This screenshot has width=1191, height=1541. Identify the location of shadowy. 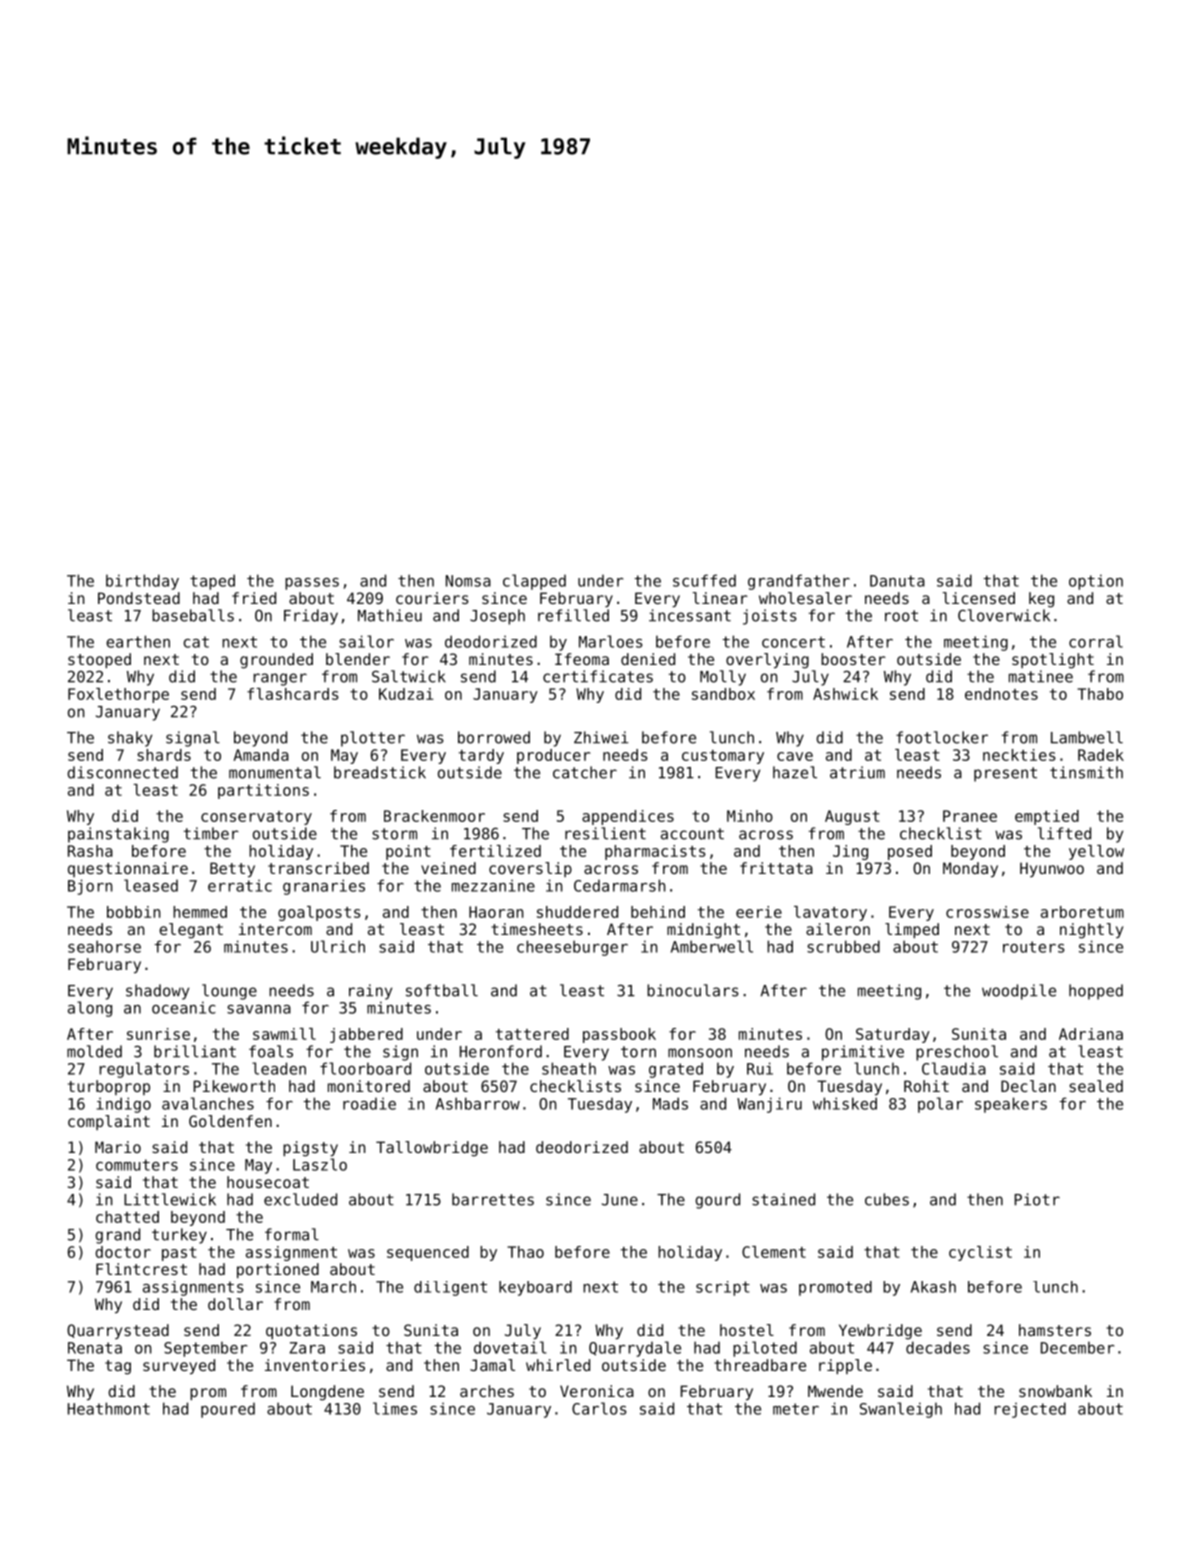
(157, 992).
